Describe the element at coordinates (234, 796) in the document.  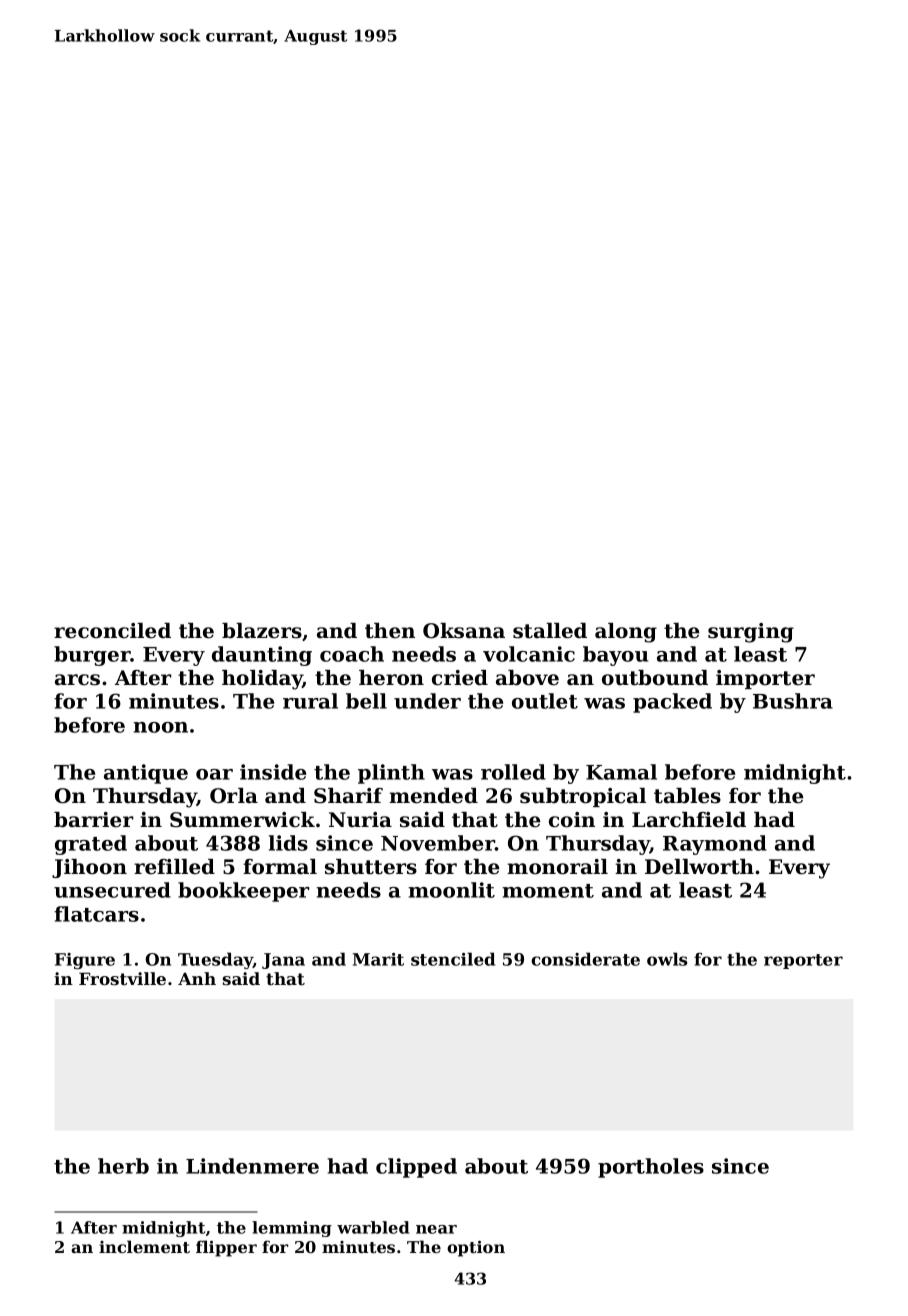
I see `Orla` at that location.
